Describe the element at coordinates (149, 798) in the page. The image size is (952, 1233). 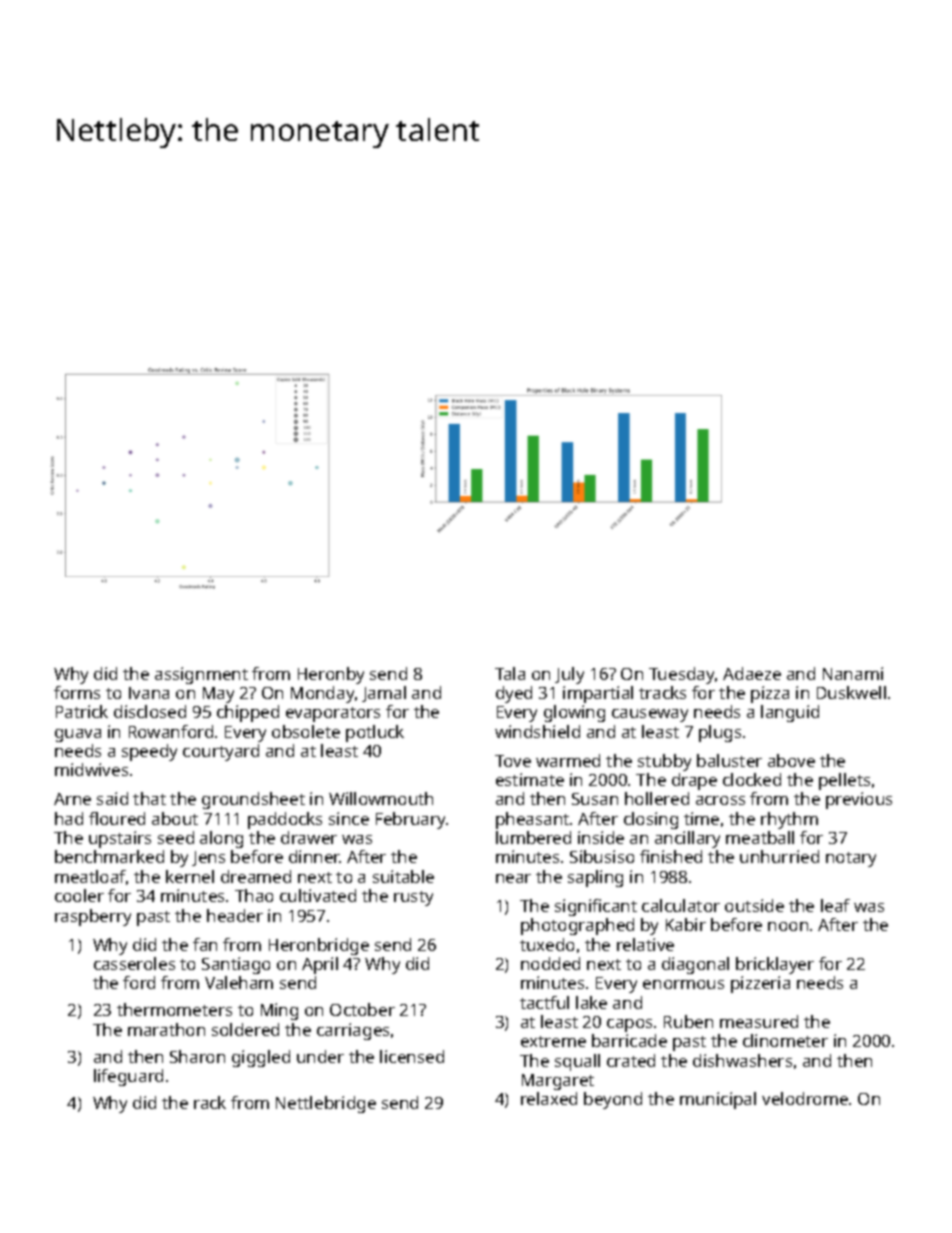
I see `that` at that location.
